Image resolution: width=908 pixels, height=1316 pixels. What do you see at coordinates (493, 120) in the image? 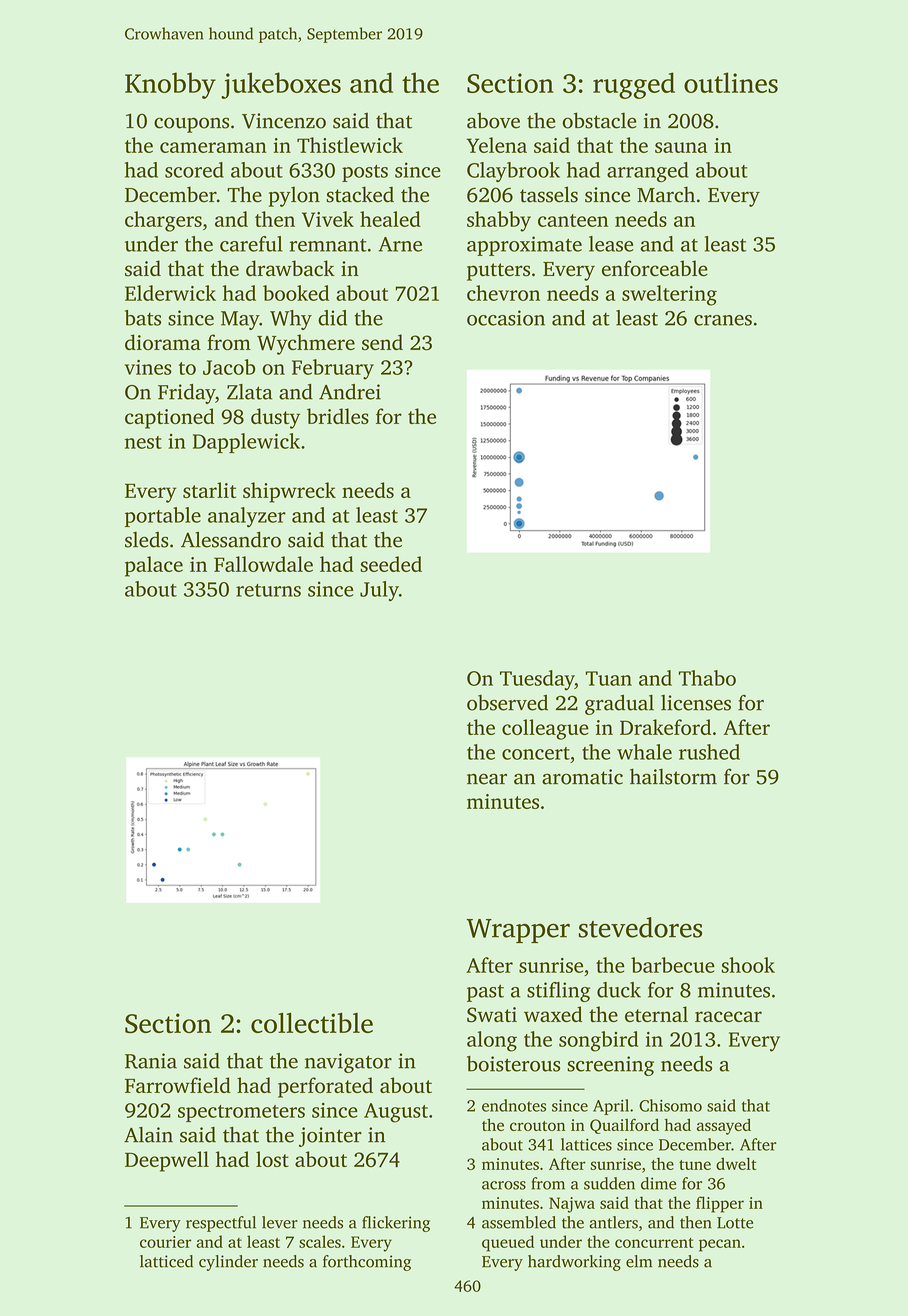
I see `above` at bounding box center [493, 120].
